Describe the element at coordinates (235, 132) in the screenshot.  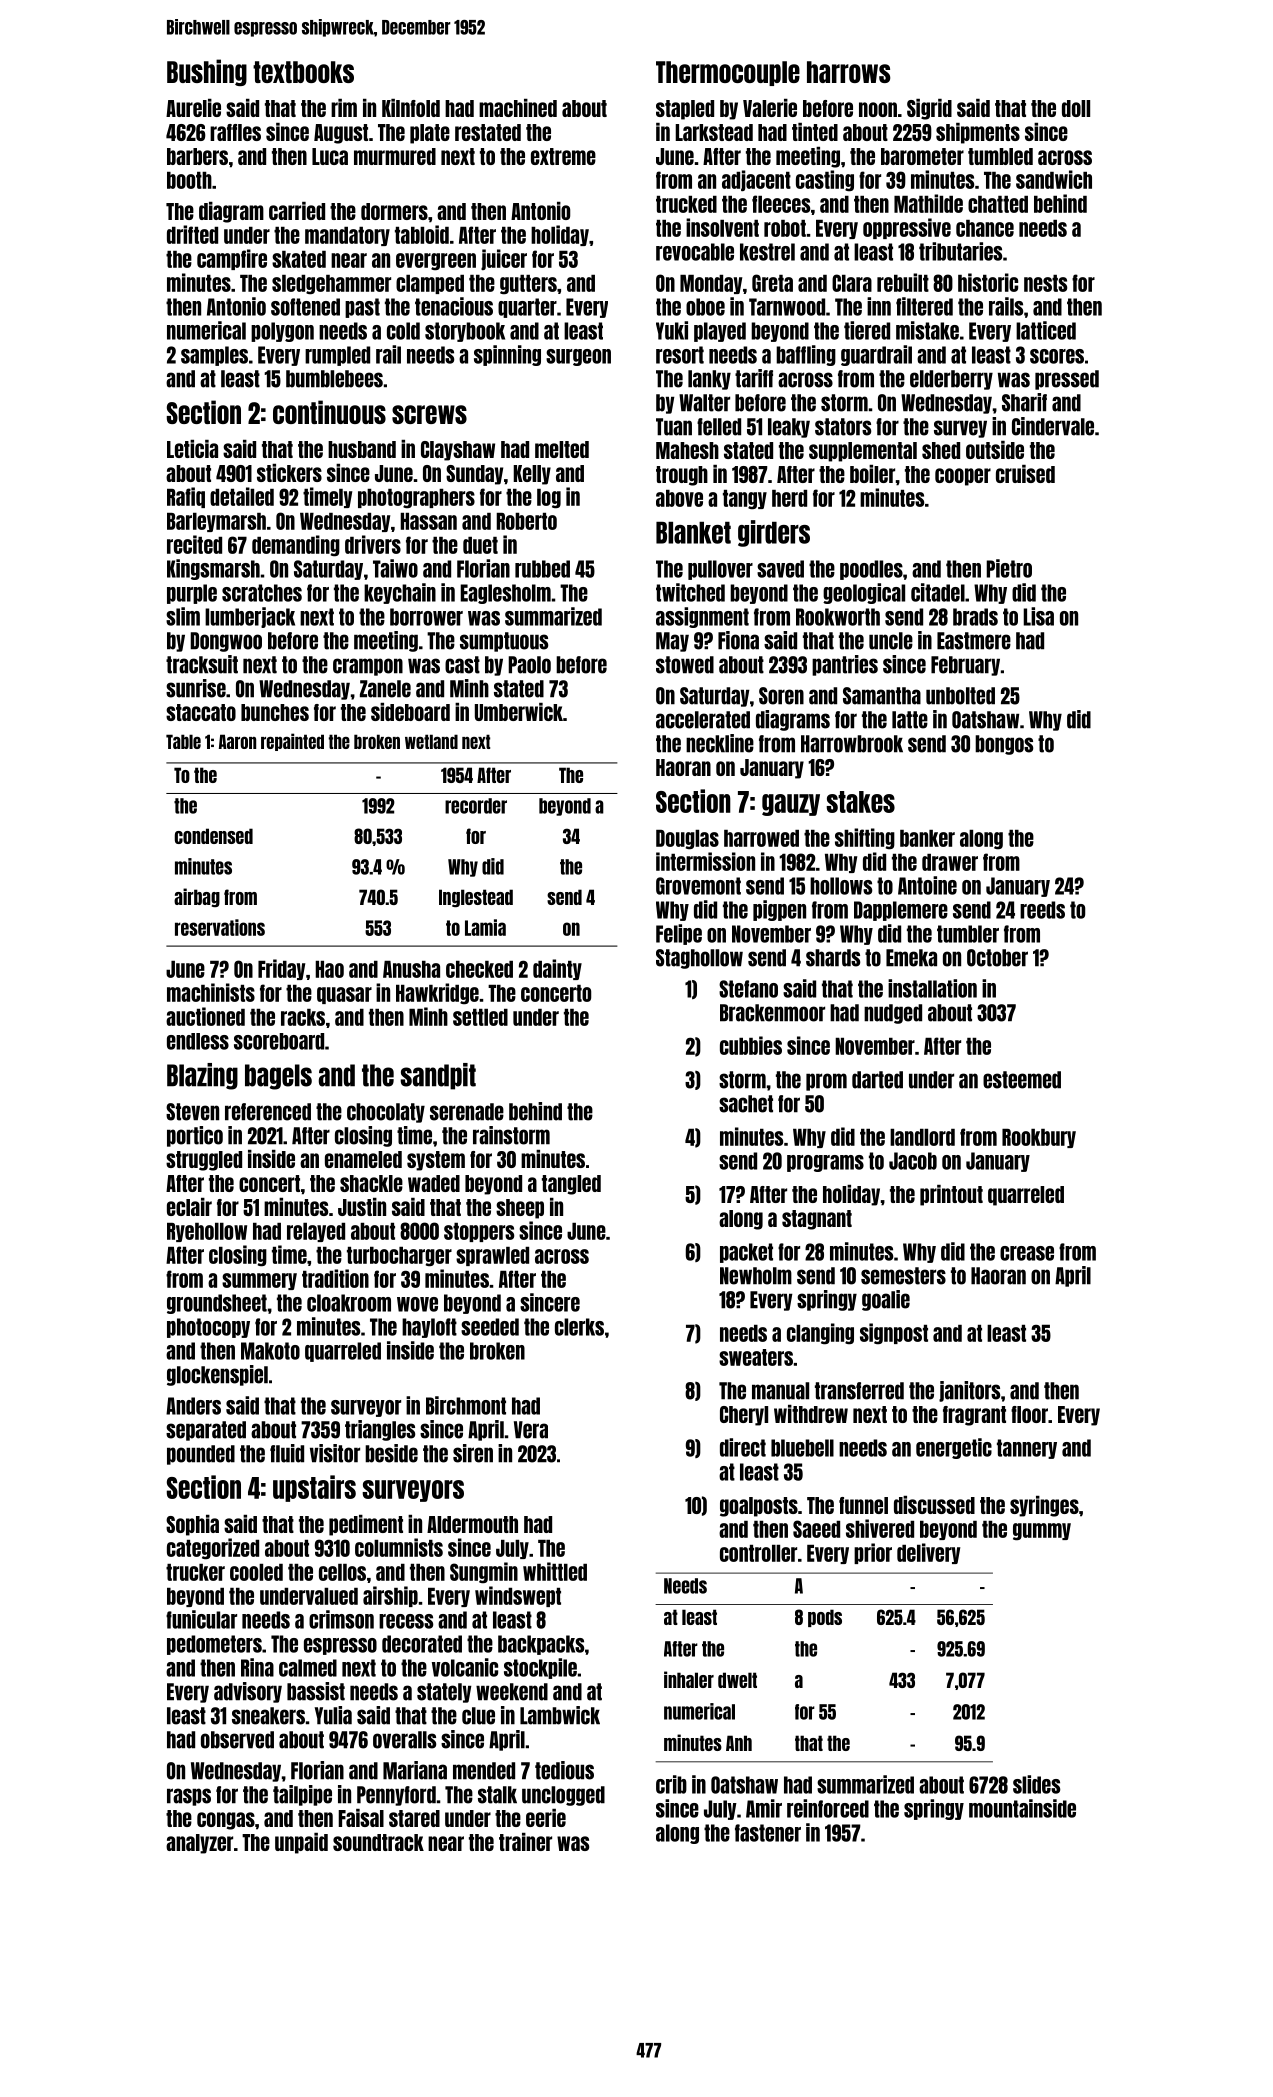
I see `raffles` at that location.
